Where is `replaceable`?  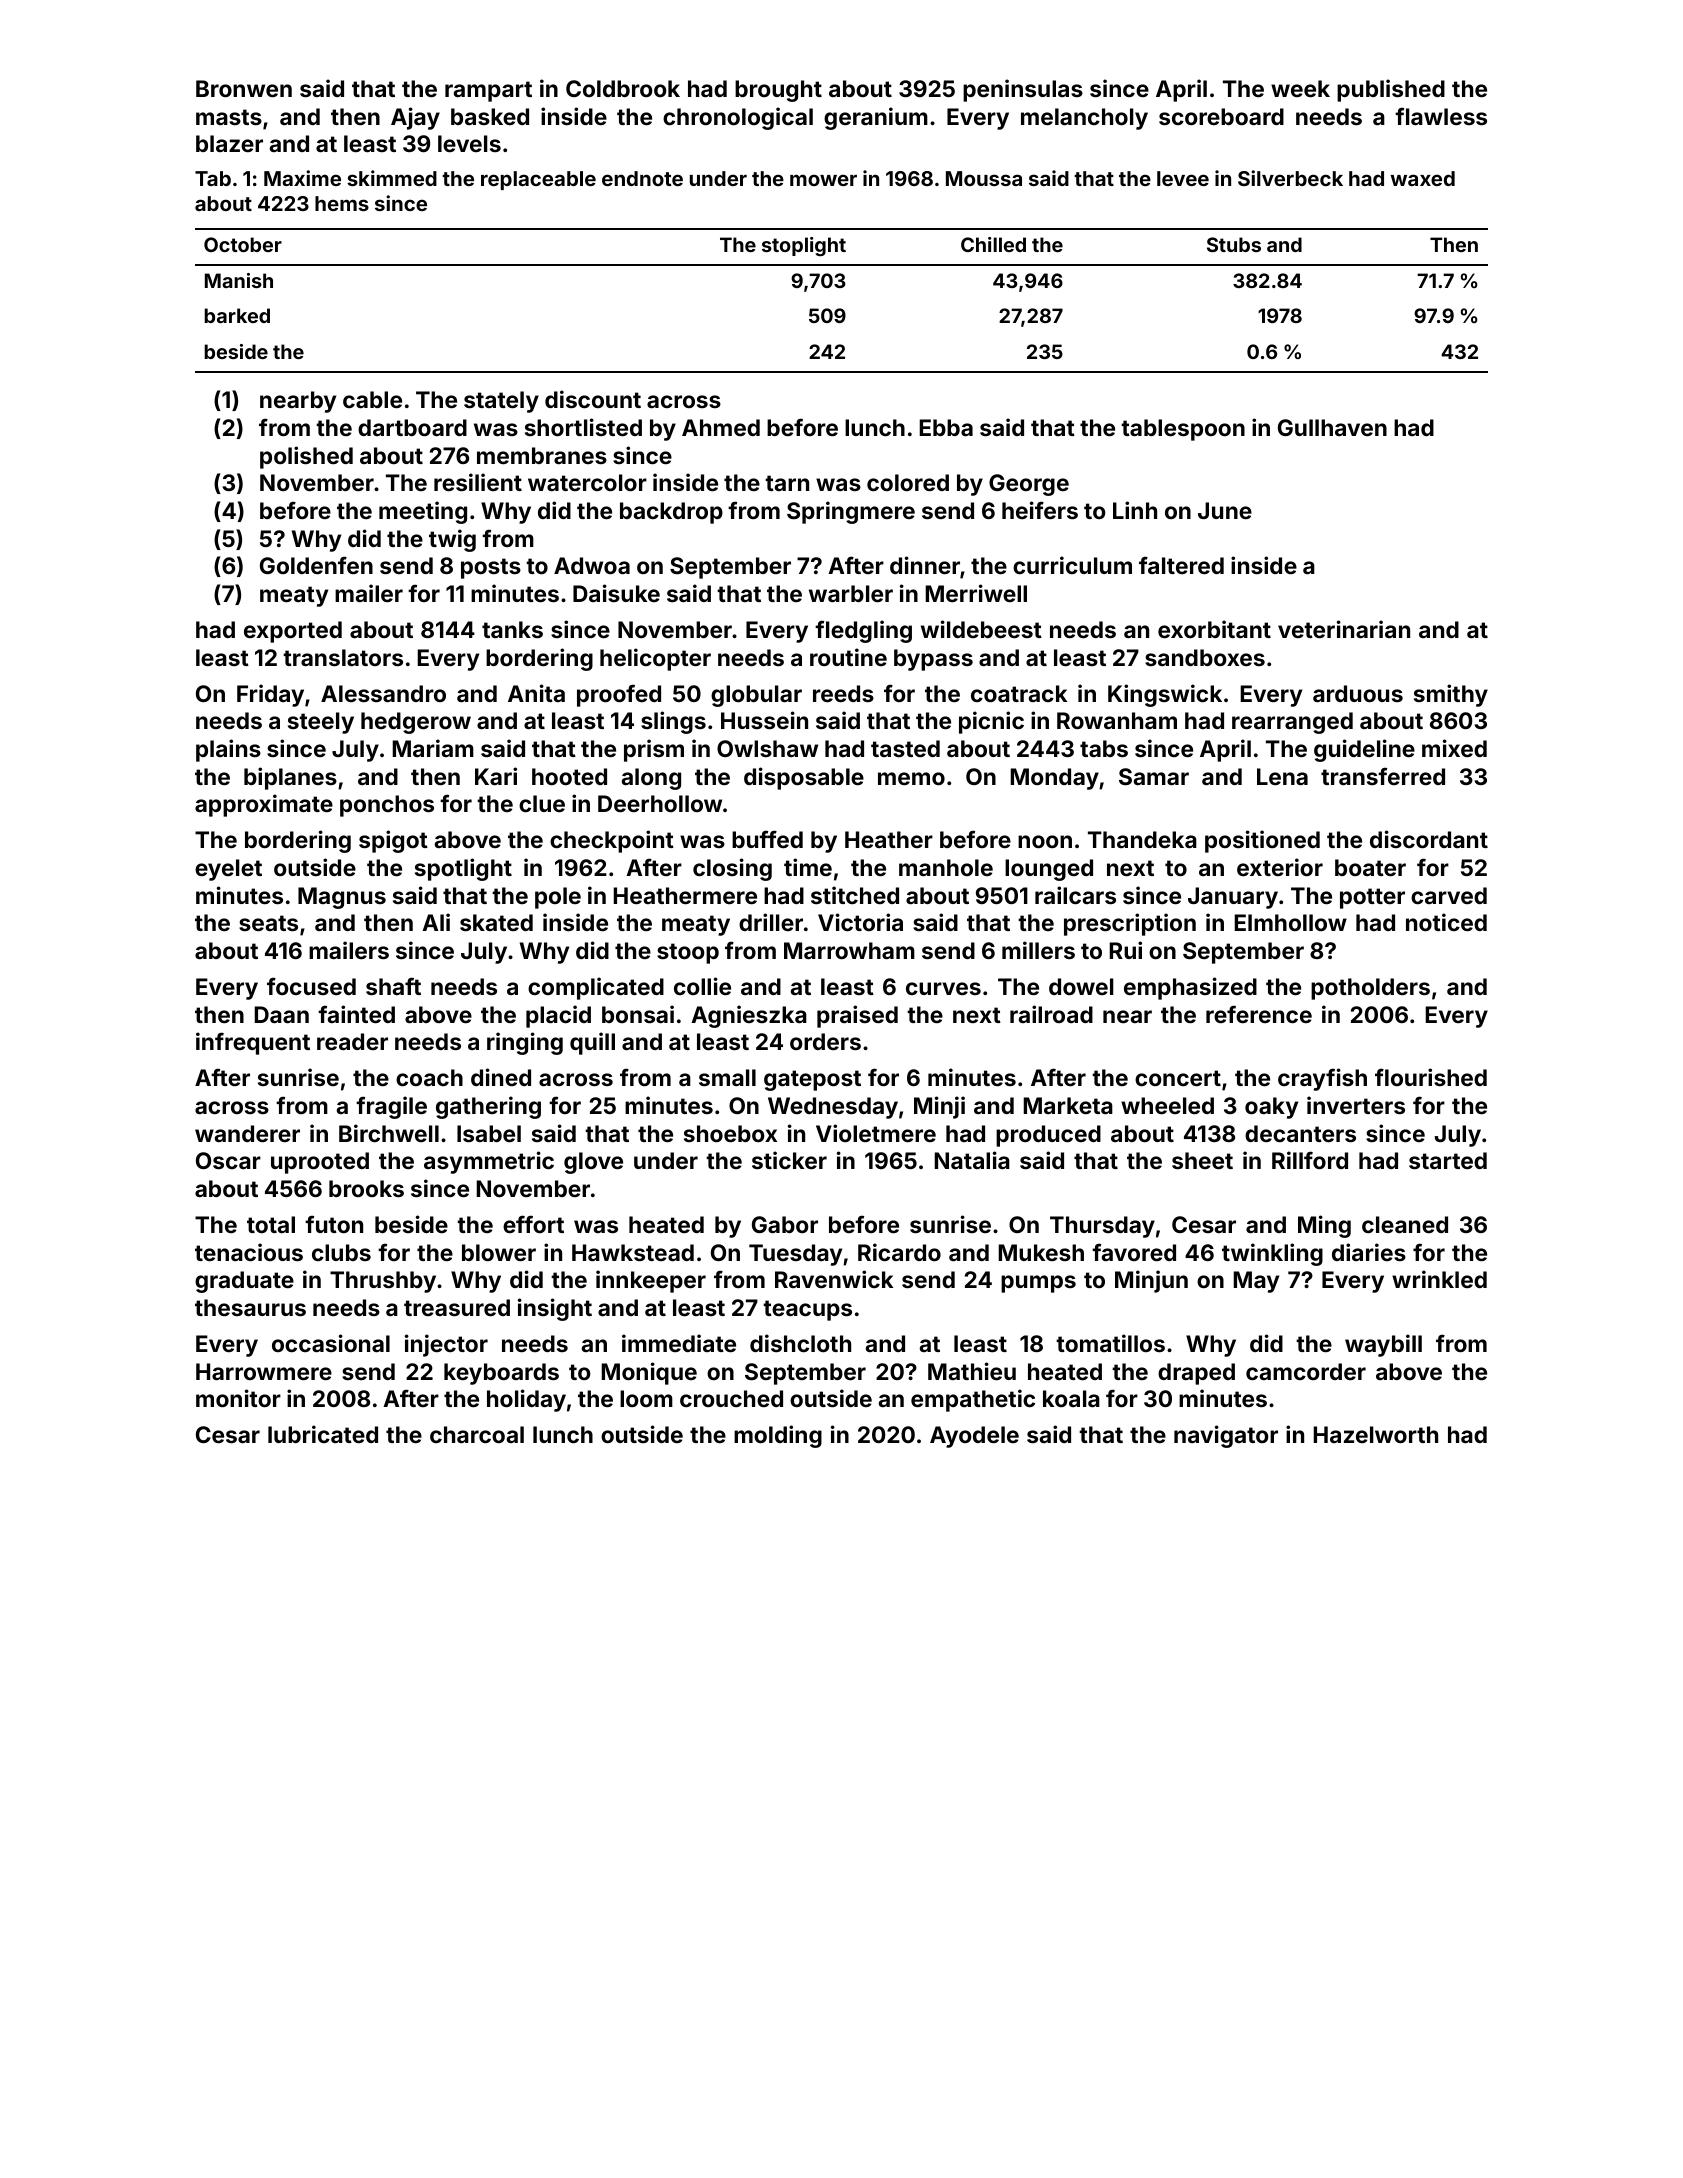
replaceable is located at coordinates (538, 180).
